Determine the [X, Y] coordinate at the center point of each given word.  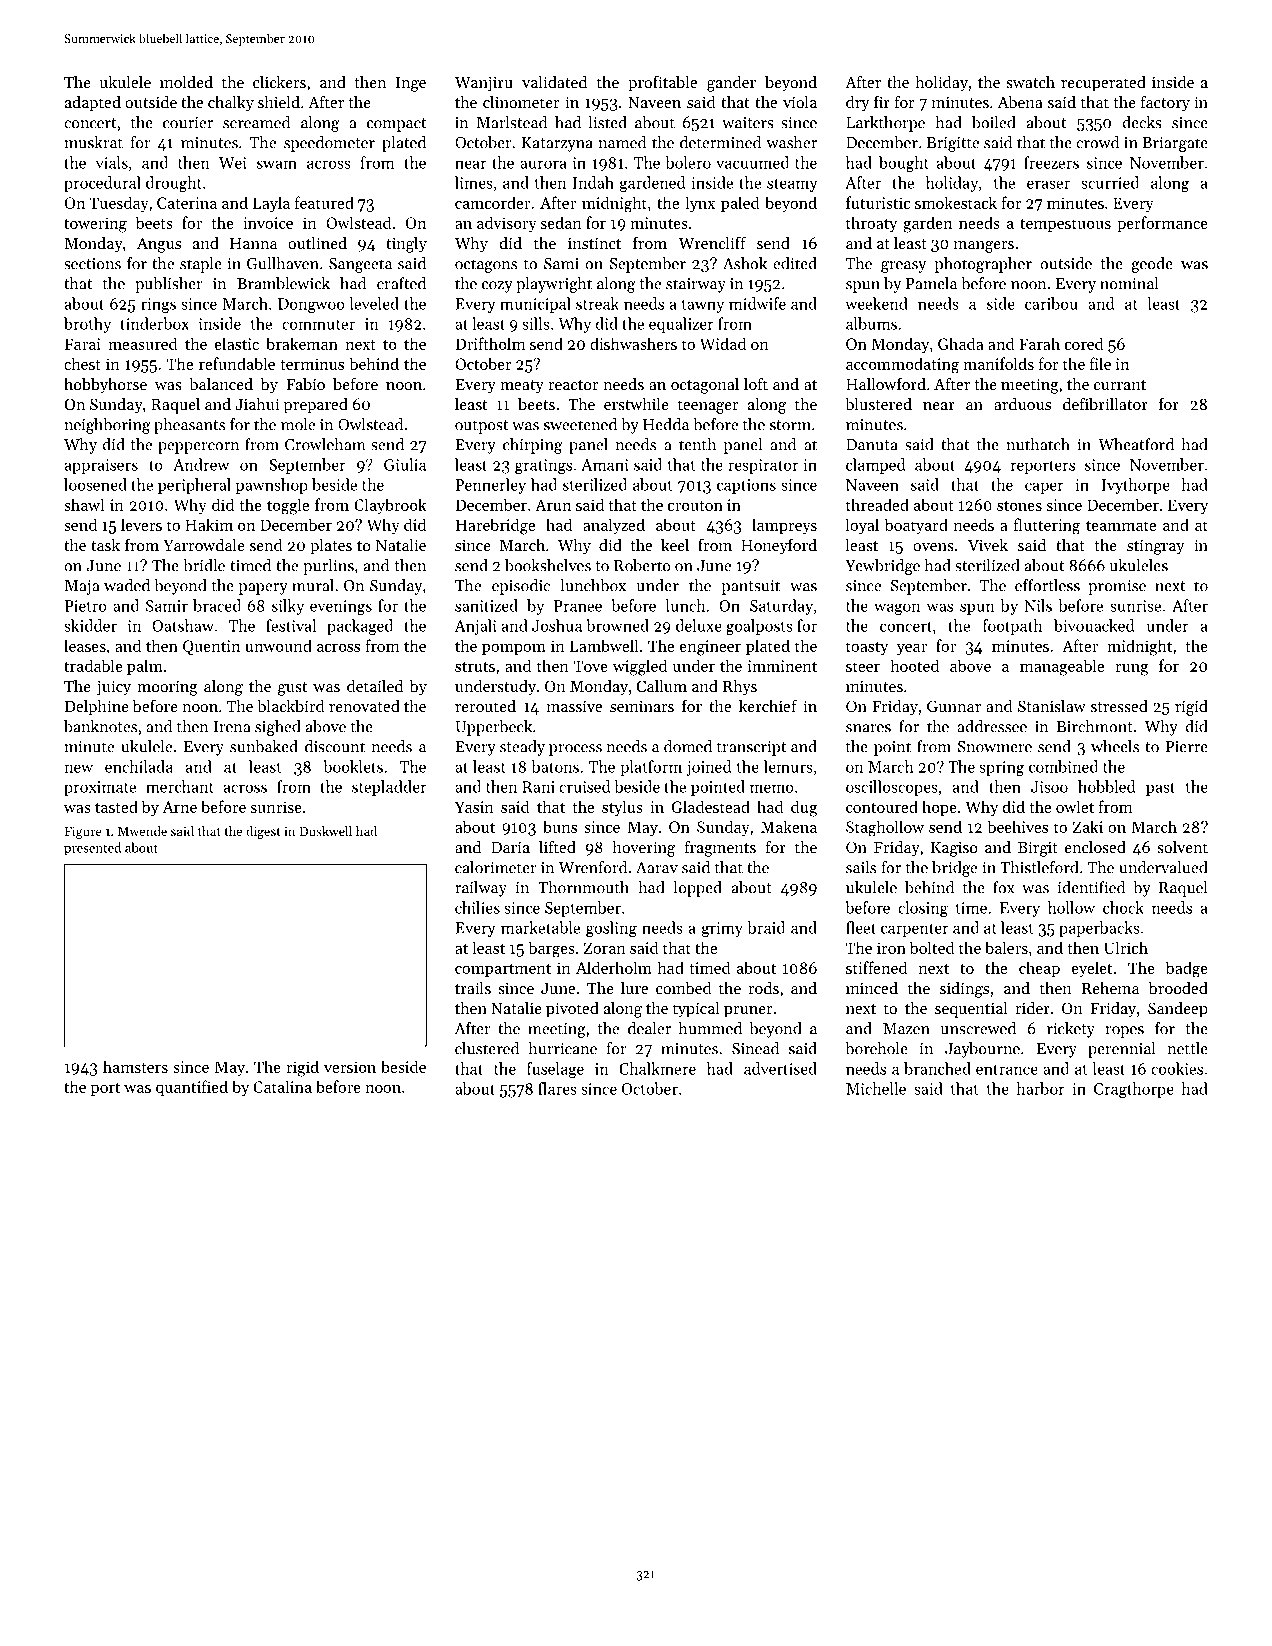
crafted [401, 283]
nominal [1129, 283]
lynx [700, 204]
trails [473, 988]
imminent [782, 666]
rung [1132, 670]
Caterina [187, 203]
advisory [507, 224]
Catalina [282, 1086]
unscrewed [978, 1028]
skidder [90, 625]
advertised [780, 1068]
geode [1152, 265]
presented [92, 848]
